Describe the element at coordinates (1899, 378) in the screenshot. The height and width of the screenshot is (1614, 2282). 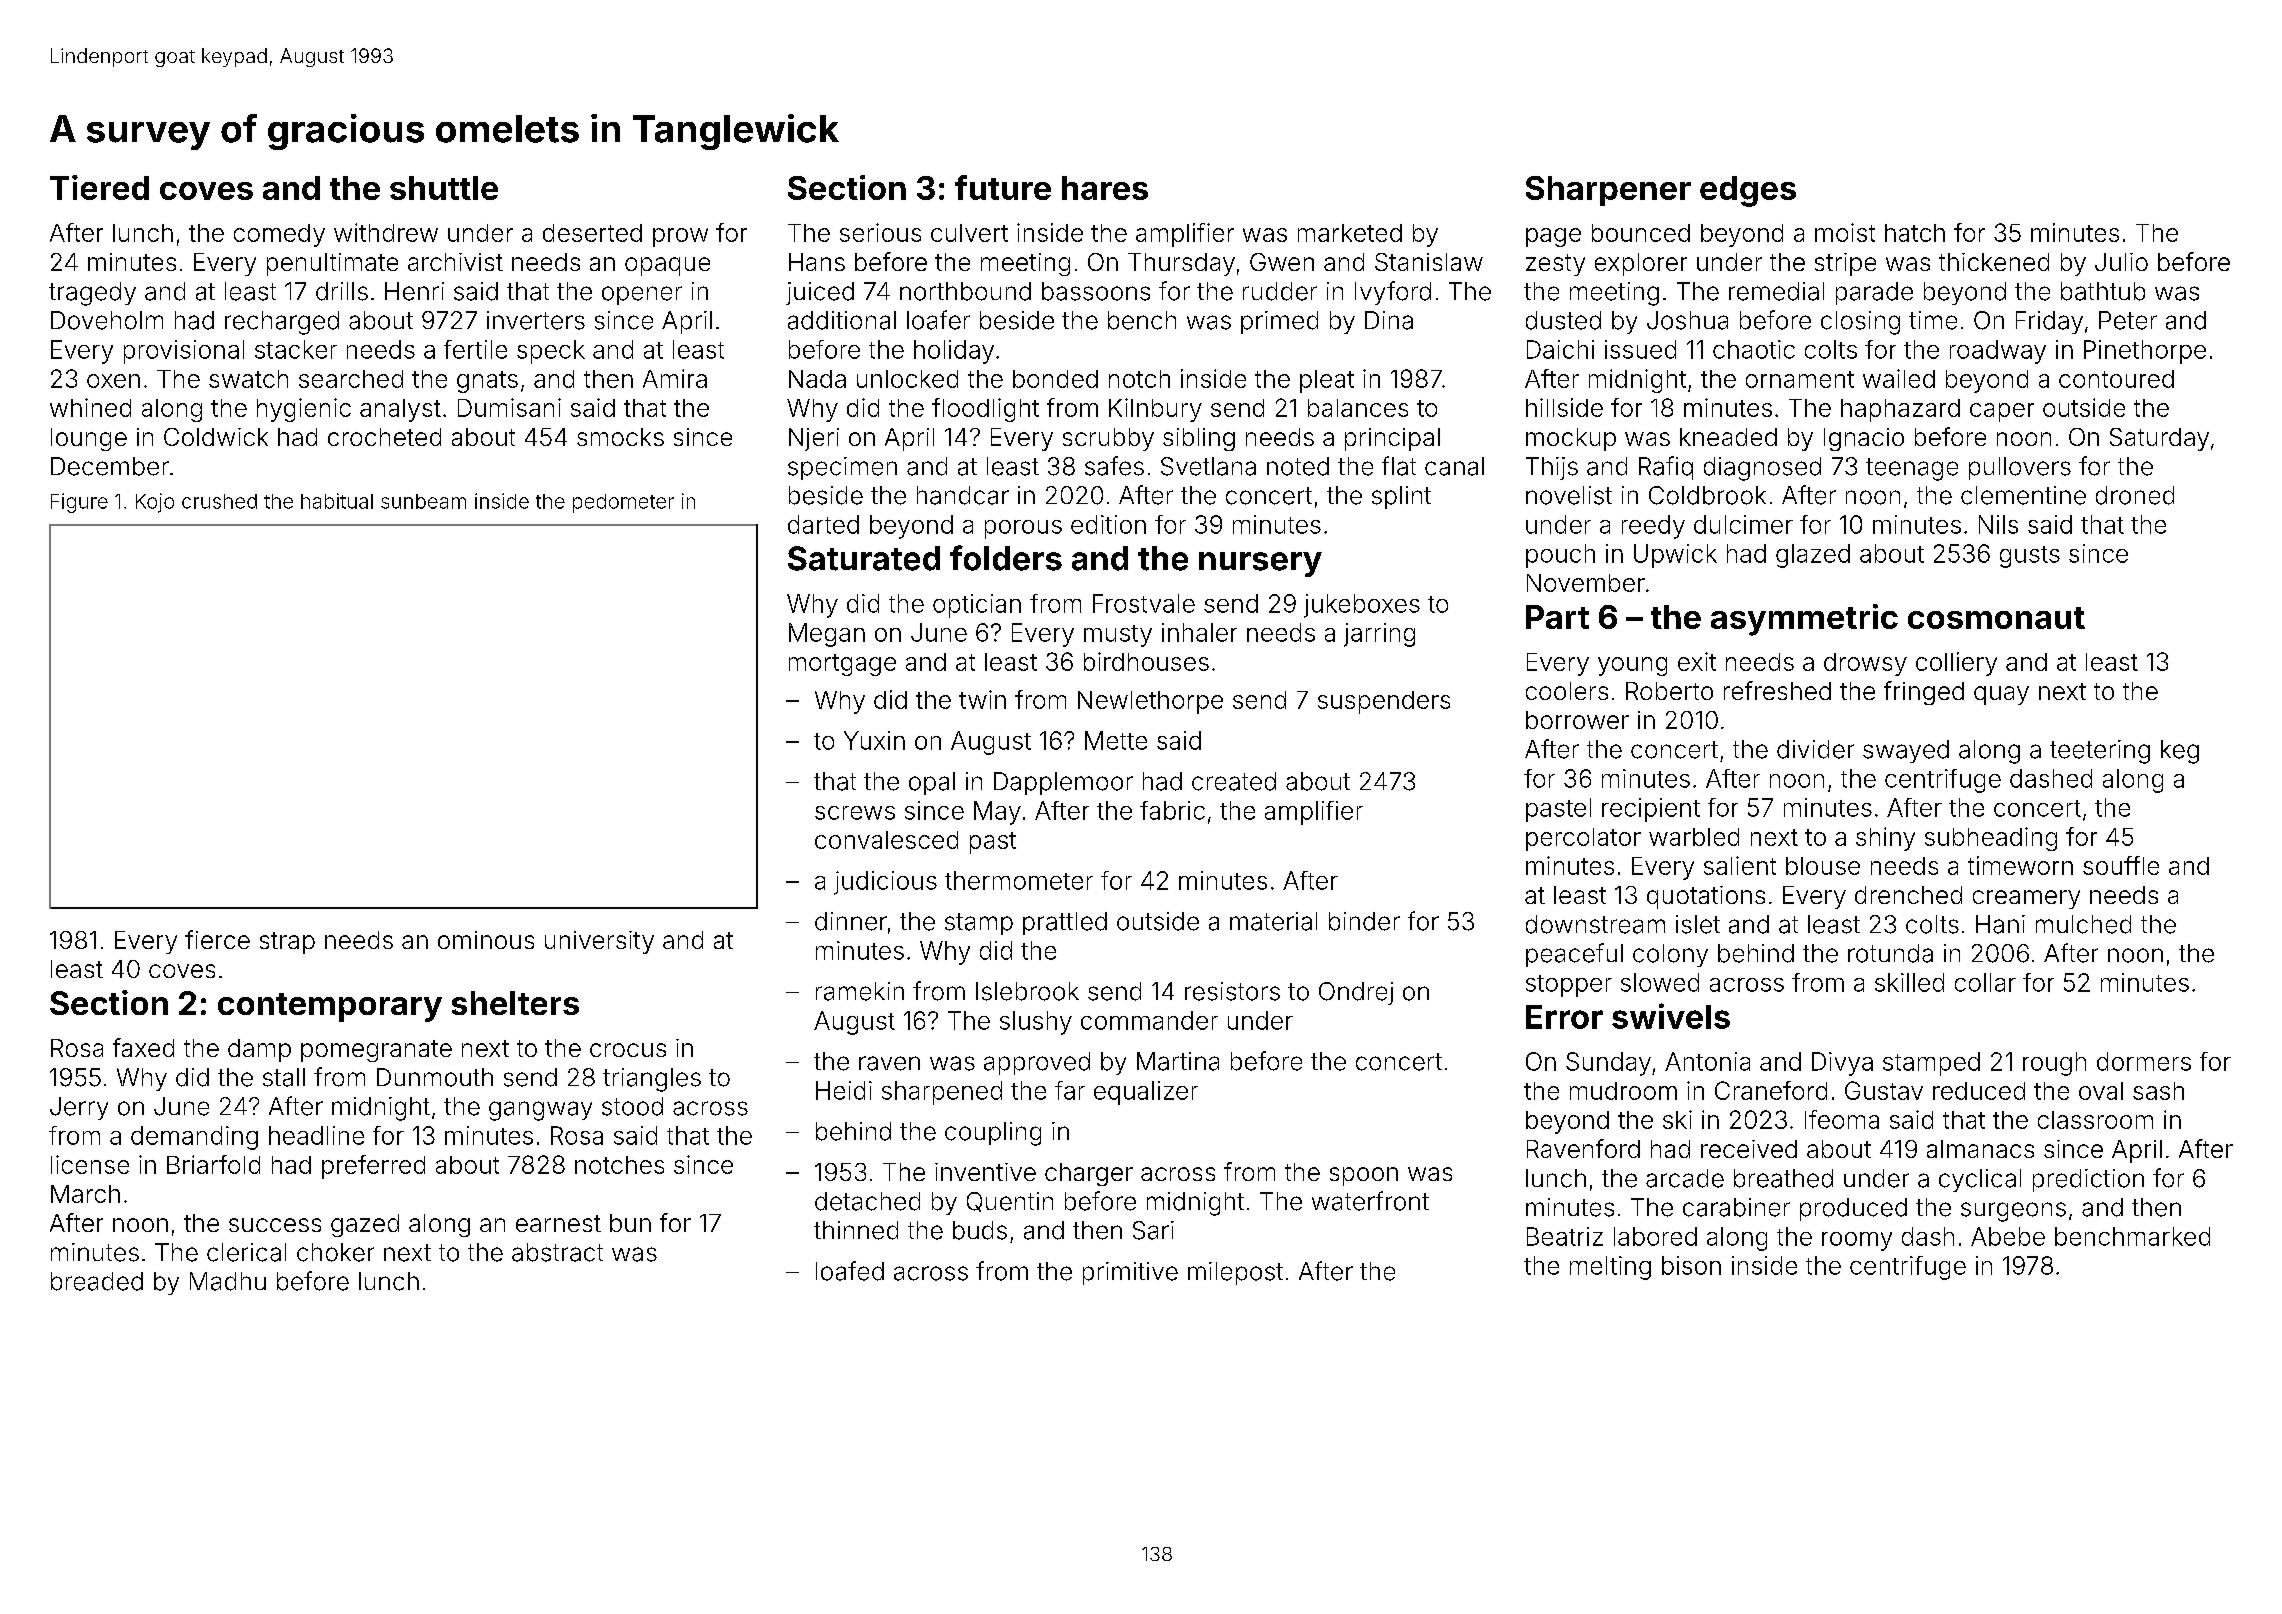
I see `wailed` at that location.
